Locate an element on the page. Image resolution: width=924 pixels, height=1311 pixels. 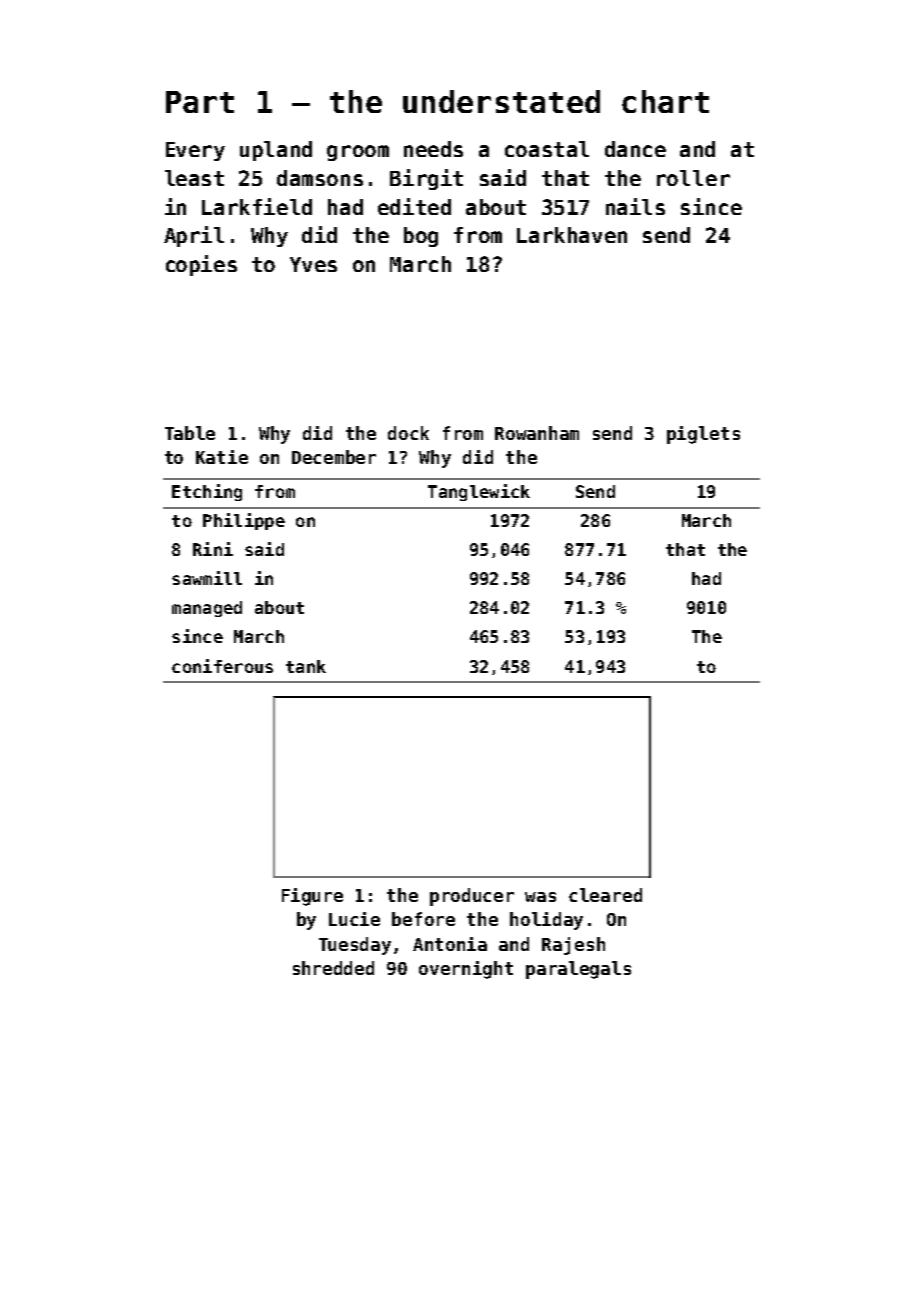
tank is located at coordinates (306, 666).
